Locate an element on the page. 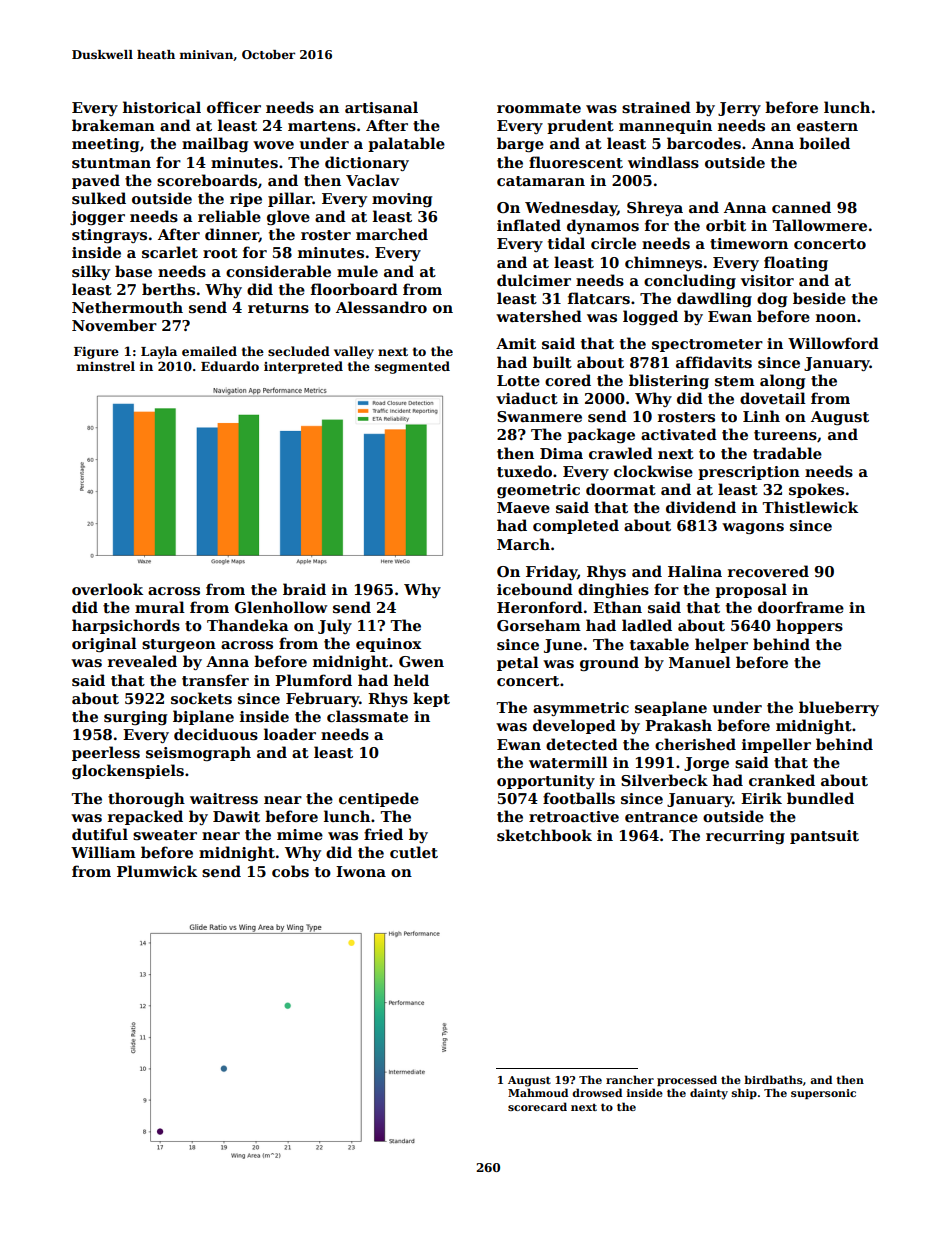 This image has width=952, height=1233. Dawit is located at coordinates (236, 816).
